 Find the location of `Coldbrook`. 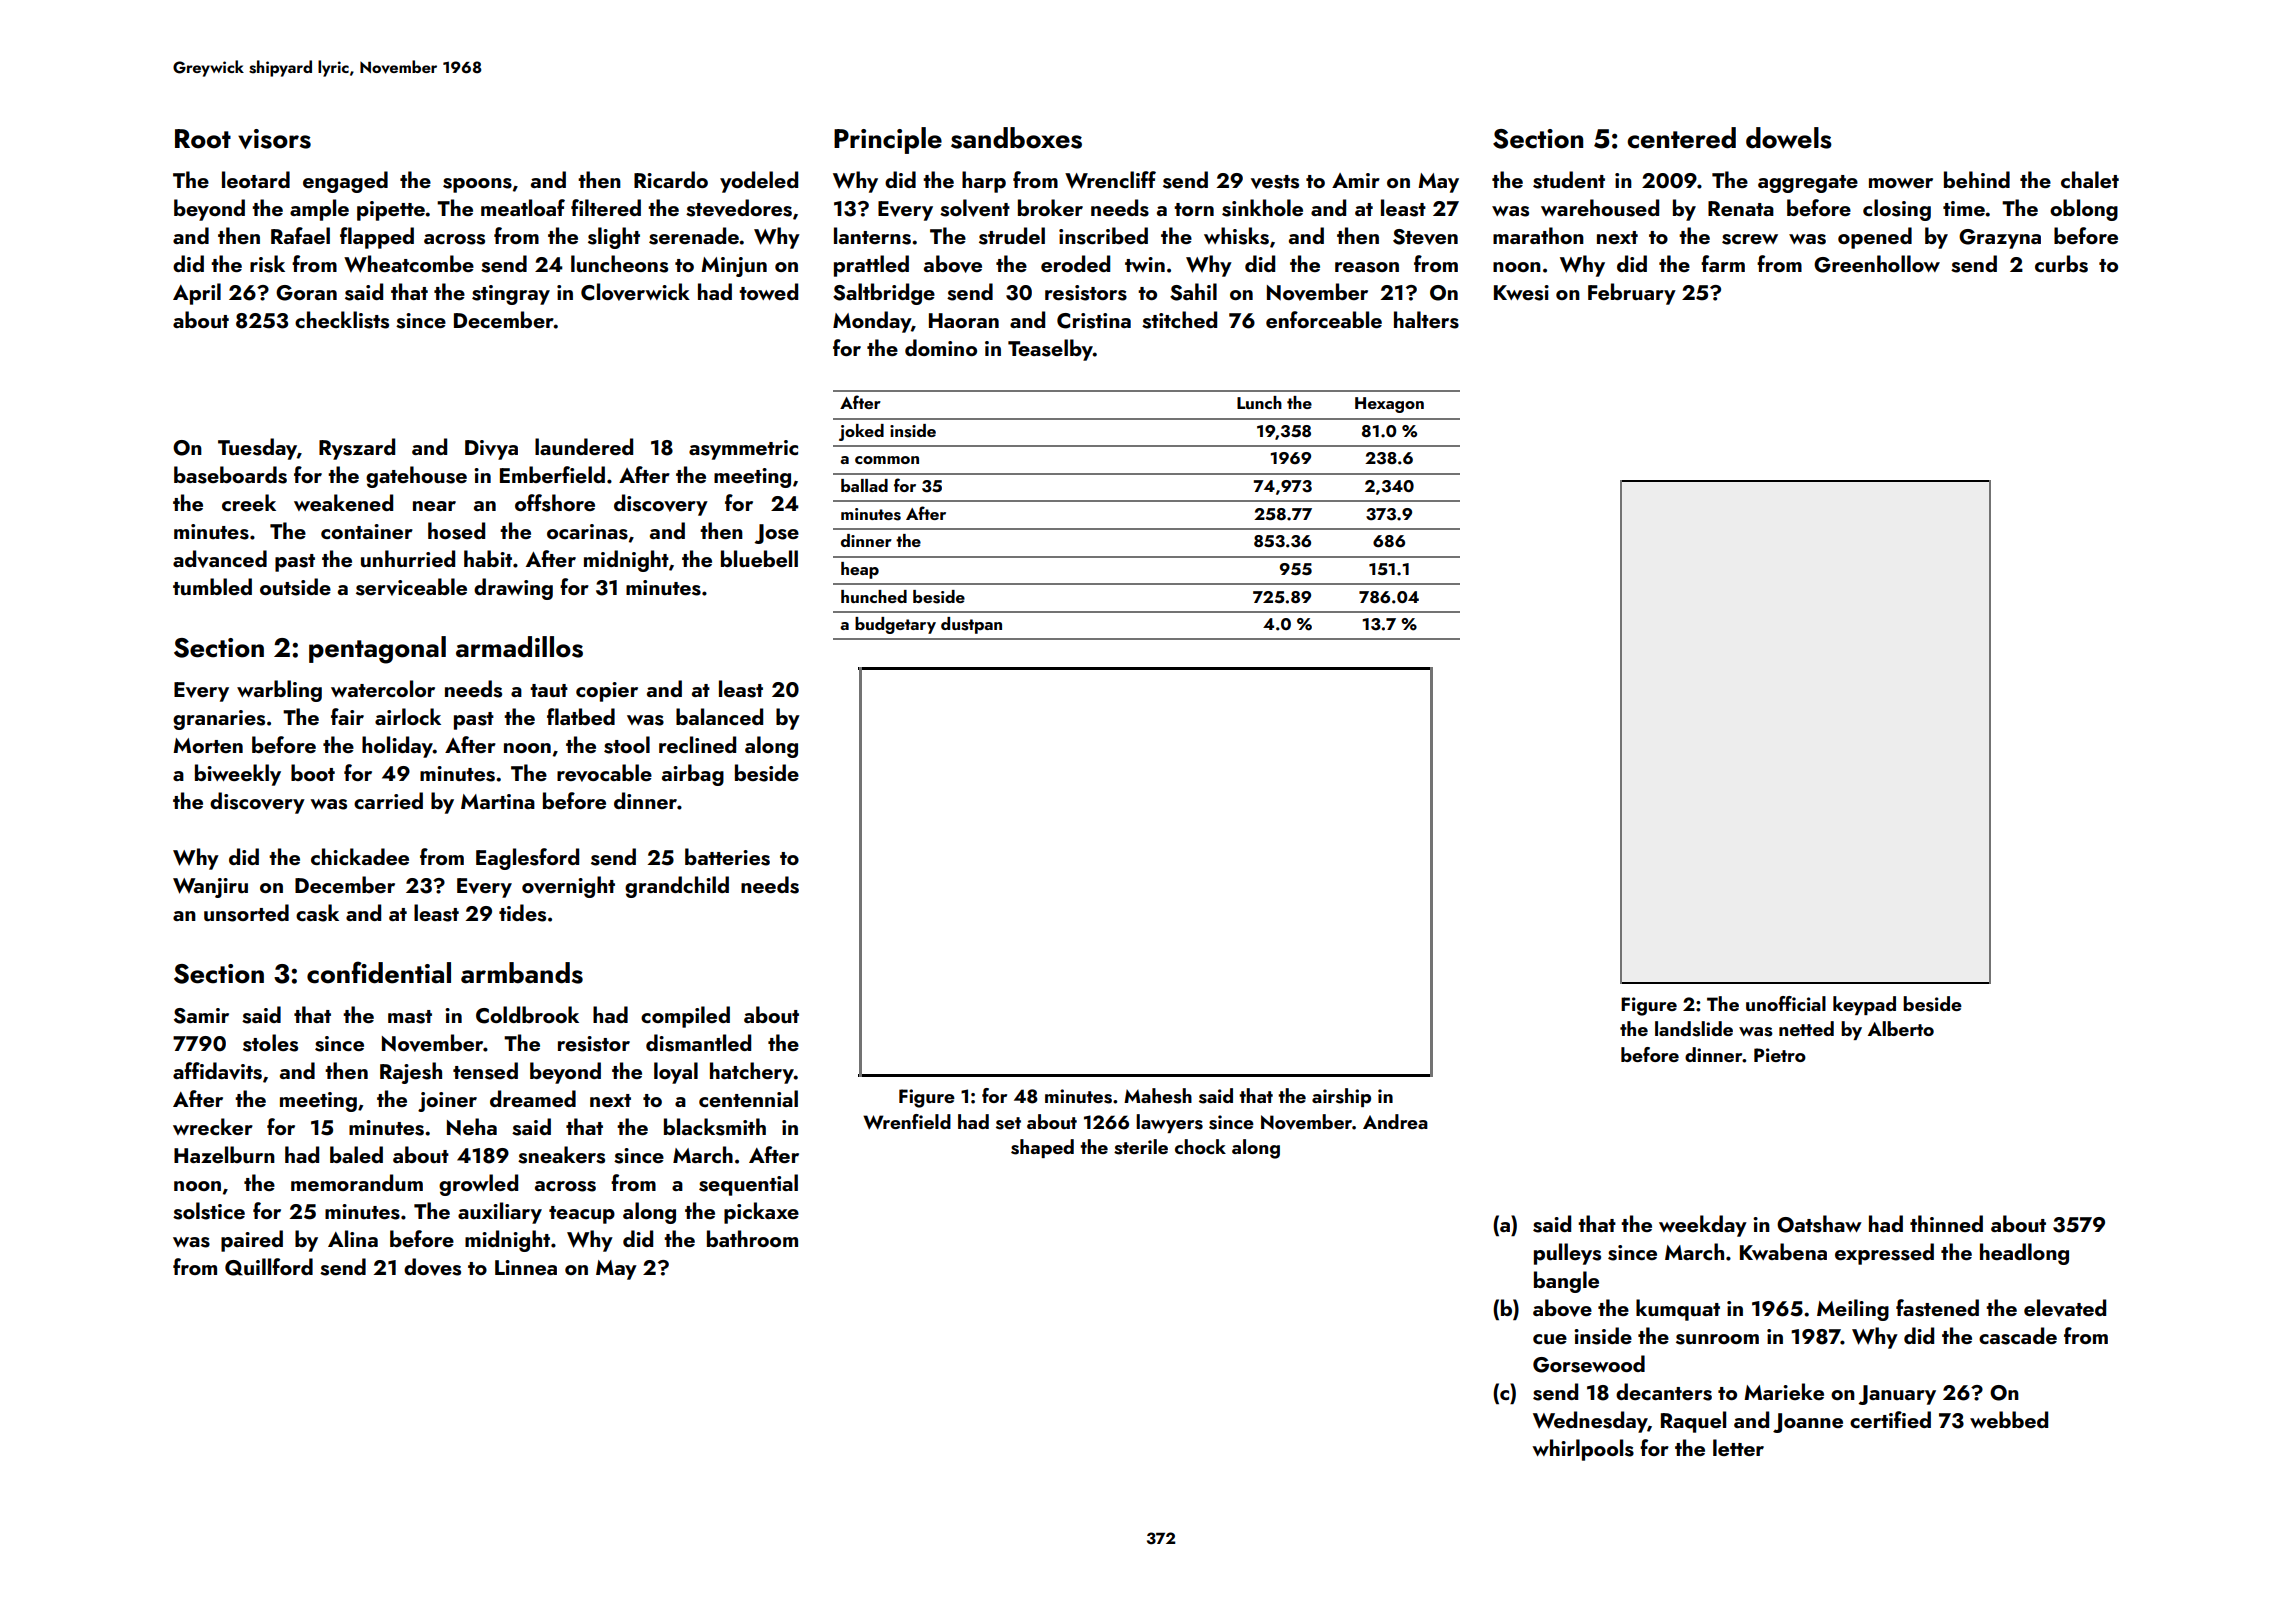

Coldbrook is located at coordinates (527, 1015).
